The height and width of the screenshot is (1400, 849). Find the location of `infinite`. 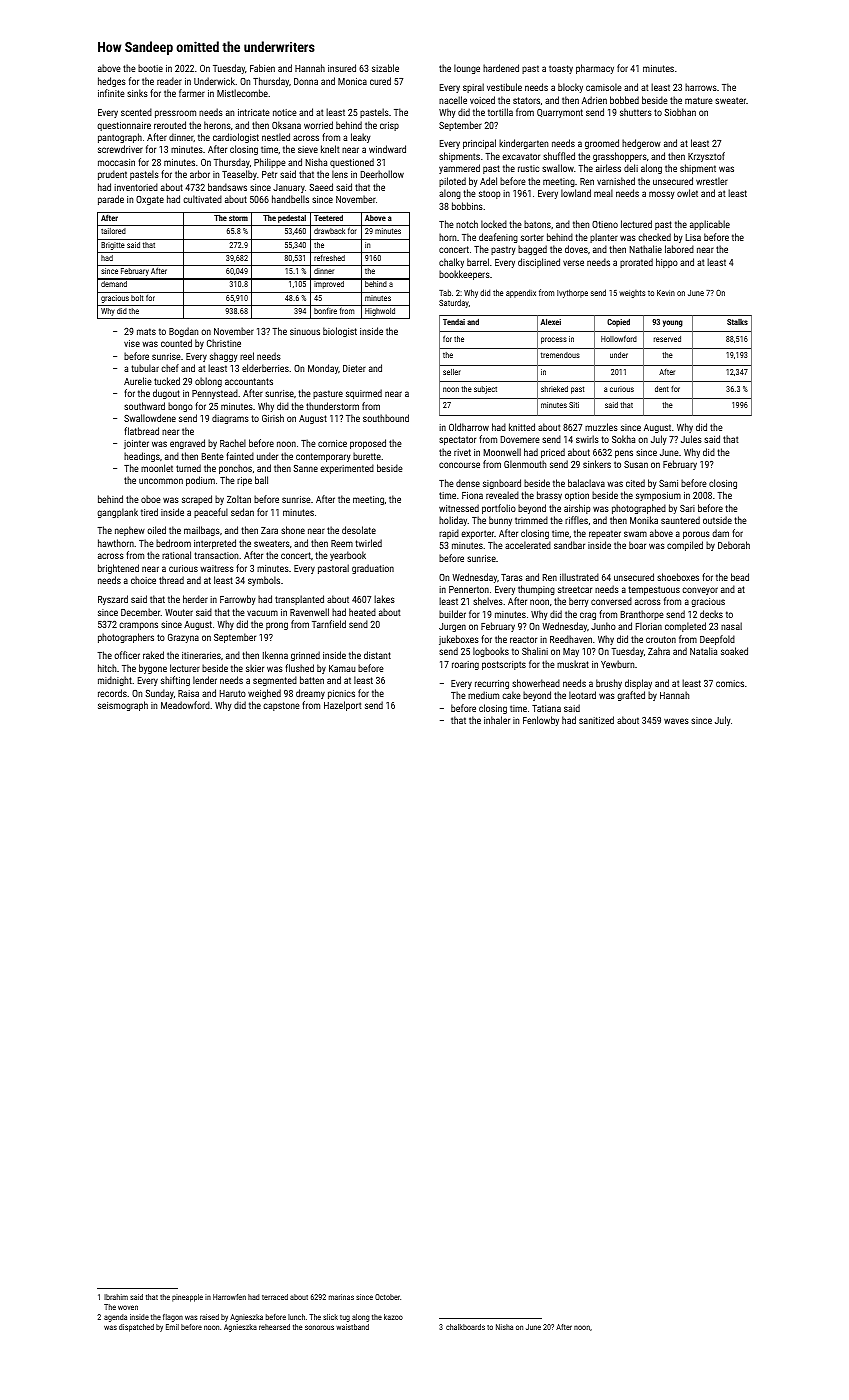

infinite is located at coordinates (111, 93).
